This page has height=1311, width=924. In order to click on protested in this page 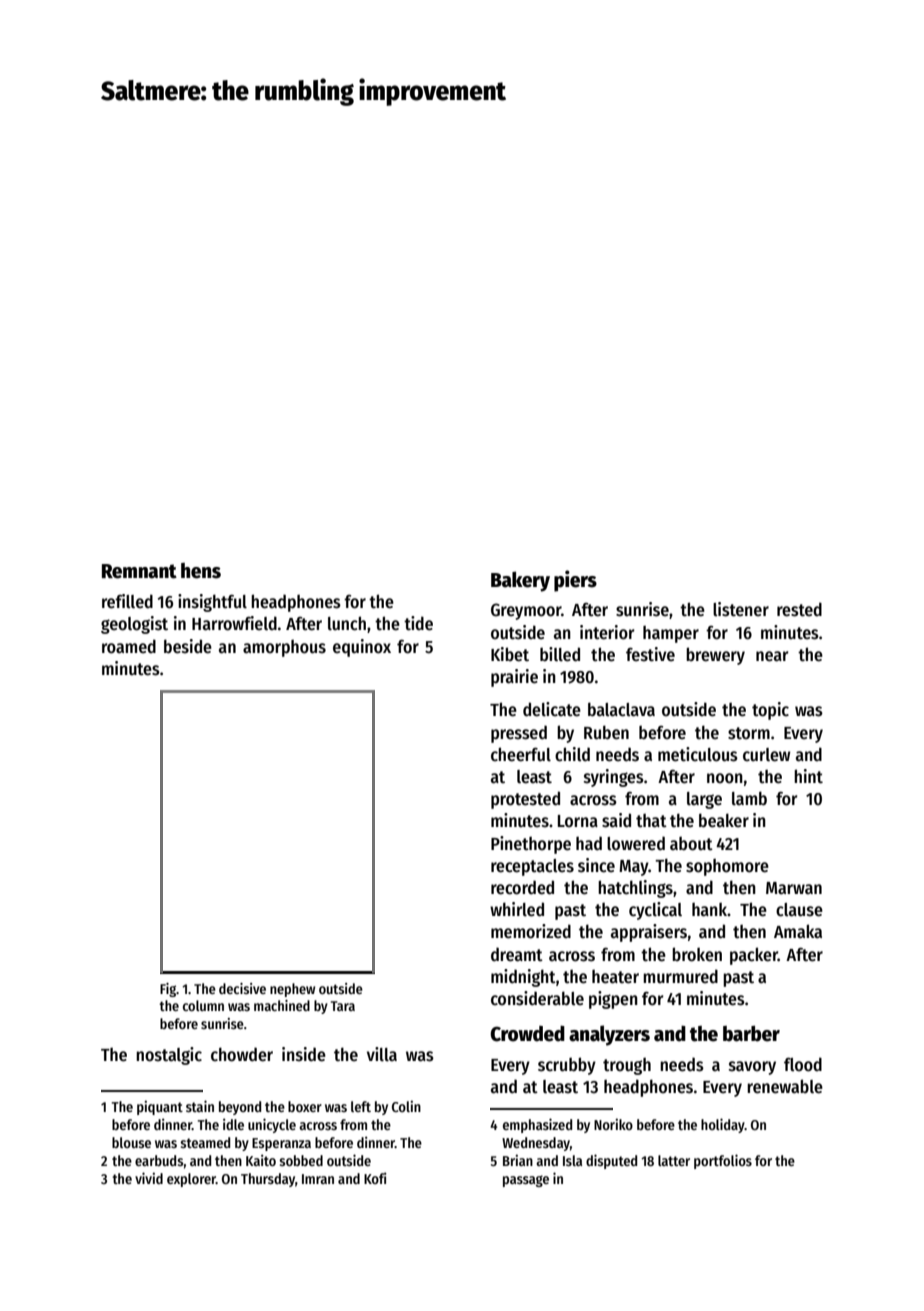, I will do `click(525, 800)`.
